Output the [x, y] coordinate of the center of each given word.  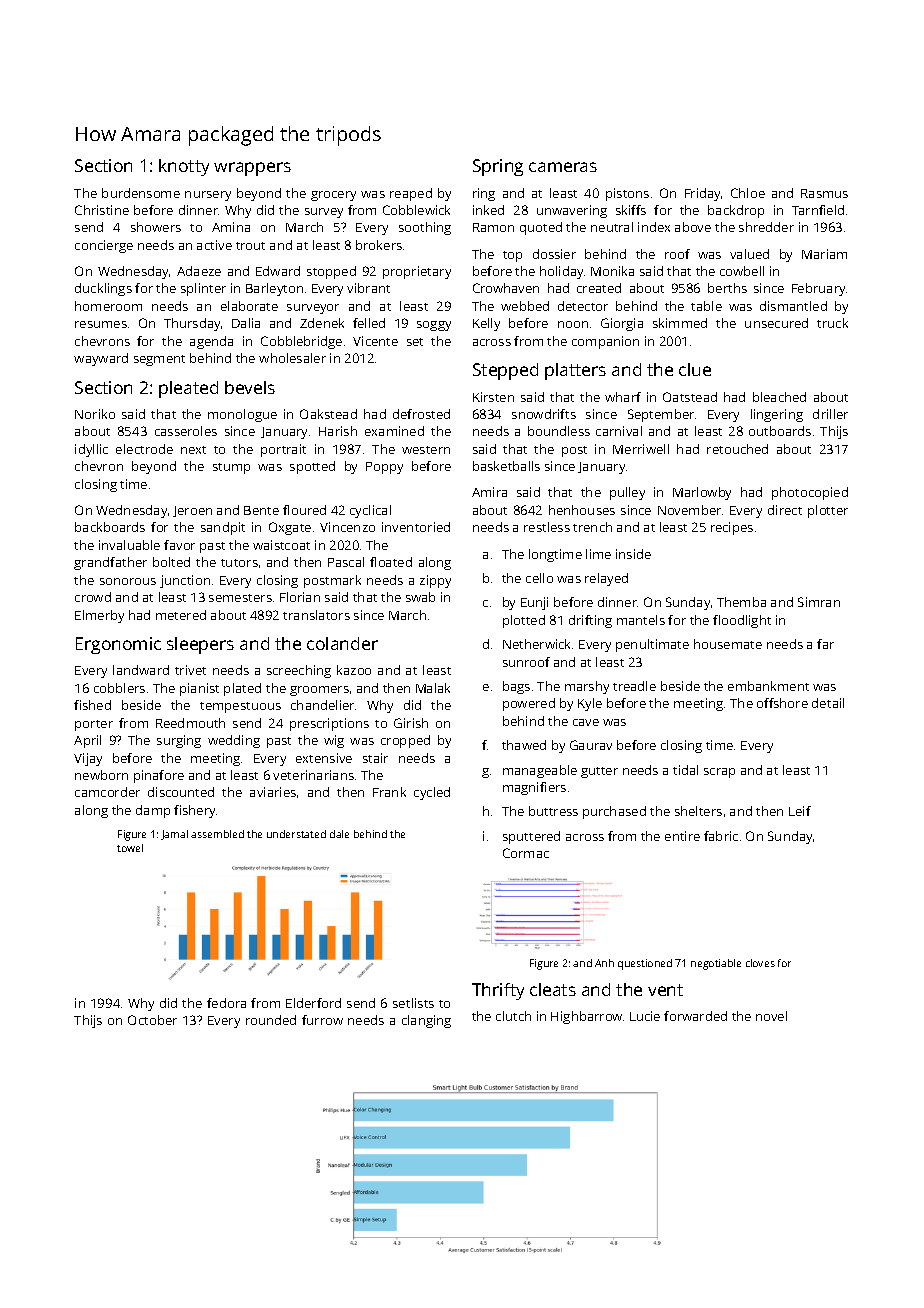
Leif [800, 811]
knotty [184, 167]
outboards [780, 431]
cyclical [370, 511]
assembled [217, 834]
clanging [426, 1021]
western [426, 450]
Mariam [824, 254]
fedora [226, 1003]
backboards [110, 527]
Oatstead [690, 397]
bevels [250, 387]
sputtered [531, 837]
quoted [541, 228]
